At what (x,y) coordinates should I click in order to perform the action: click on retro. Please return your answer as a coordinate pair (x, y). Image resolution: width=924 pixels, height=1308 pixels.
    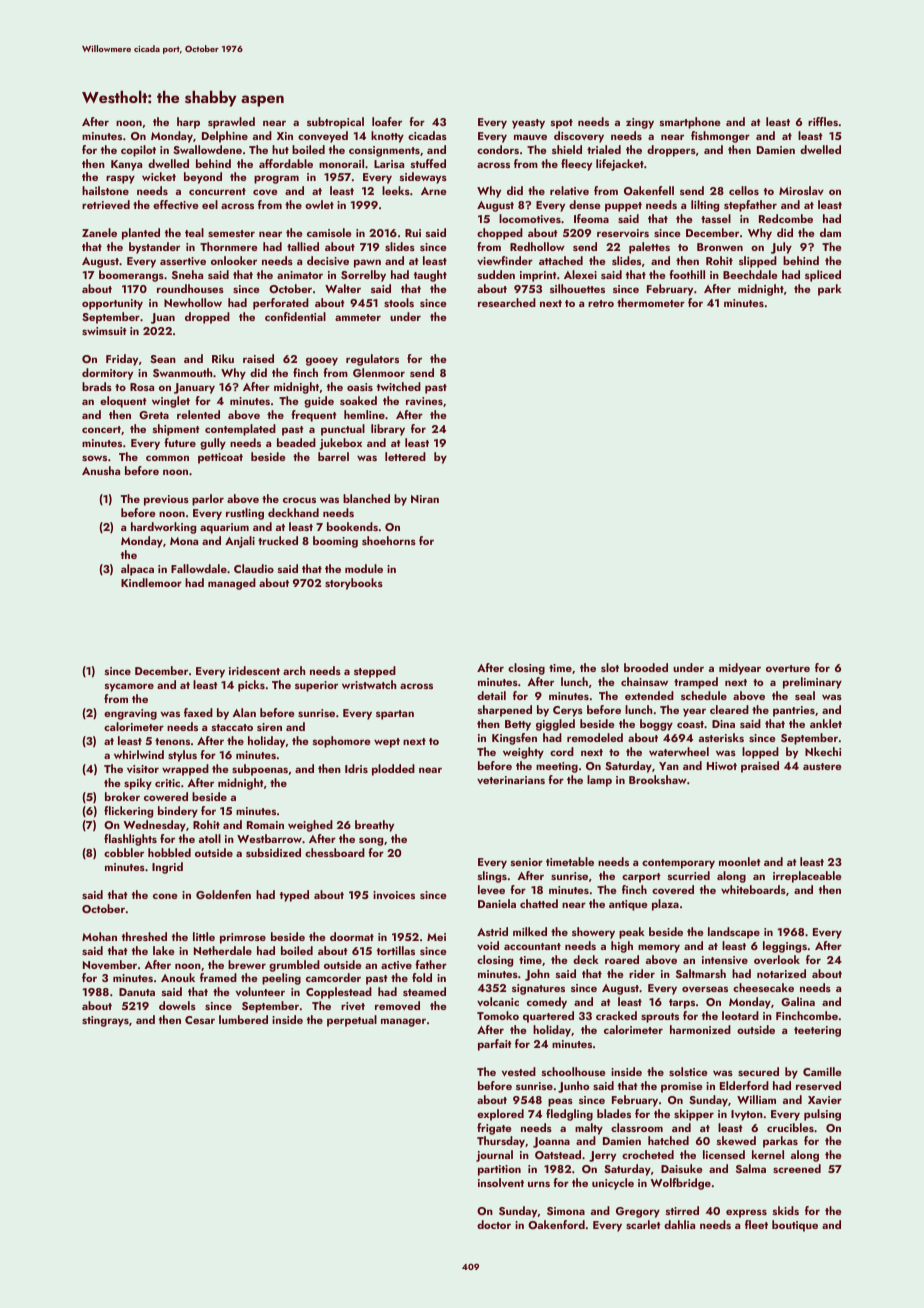
    Looking at the image, I should click on (601, 303).
